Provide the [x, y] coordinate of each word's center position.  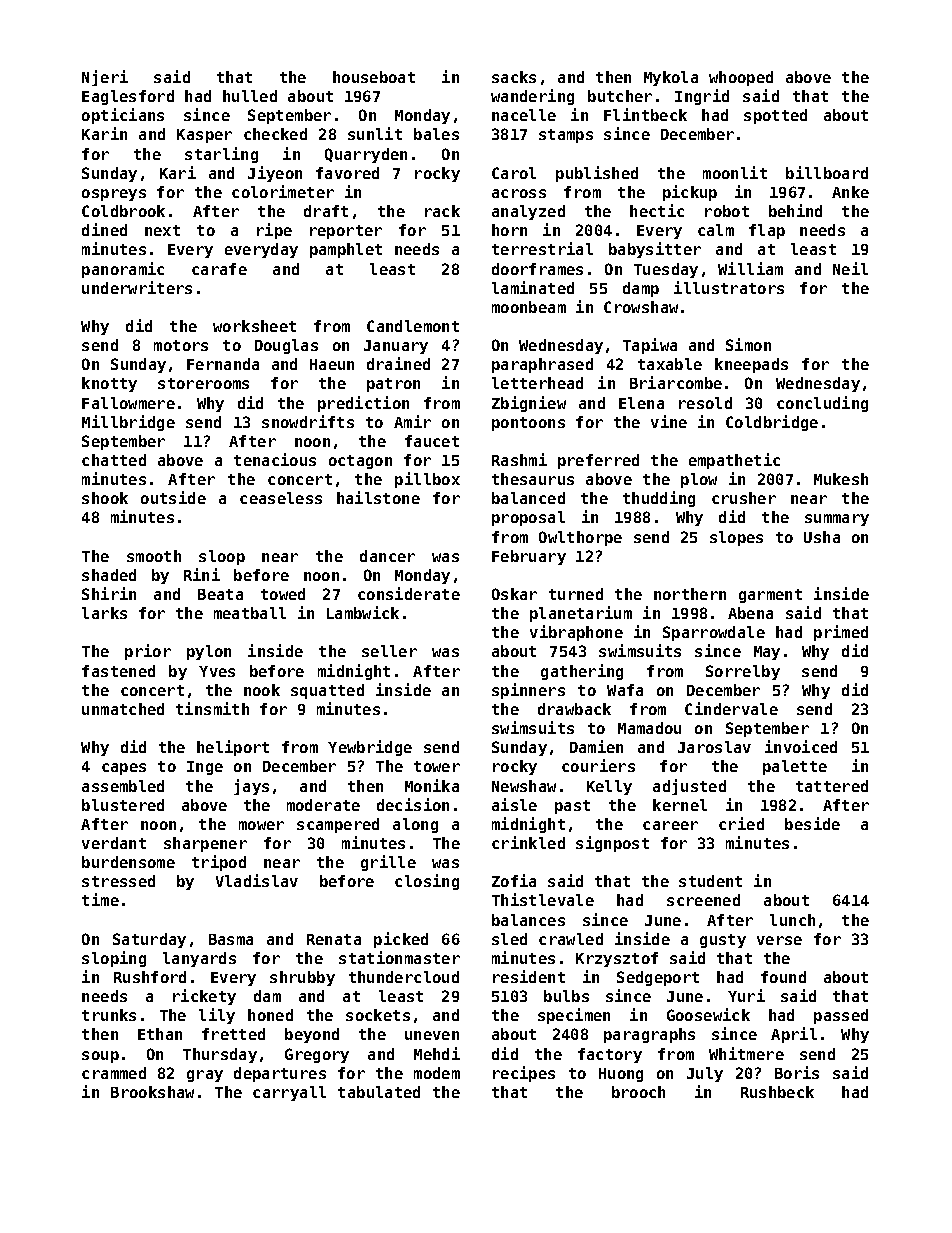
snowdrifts [308, 421]
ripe [274, 231]
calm [716, 230]
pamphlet [346, 250]
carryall [289, 1093]
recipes [524, 1074]
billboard [827, 172]
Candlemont [413, 326]
